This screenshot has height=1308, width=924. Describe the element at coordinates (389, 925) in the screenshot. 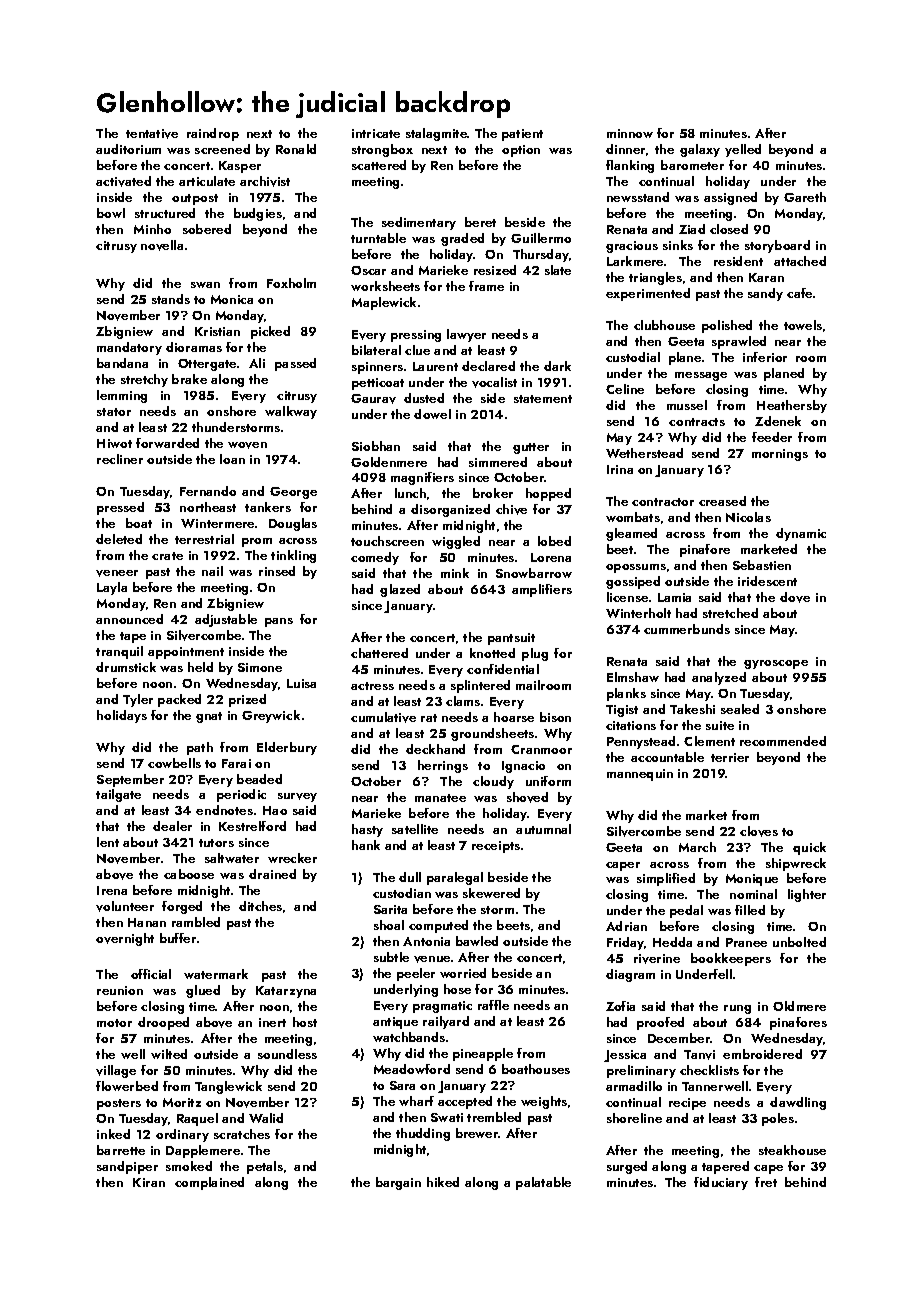

I see `shoal` at that location.
